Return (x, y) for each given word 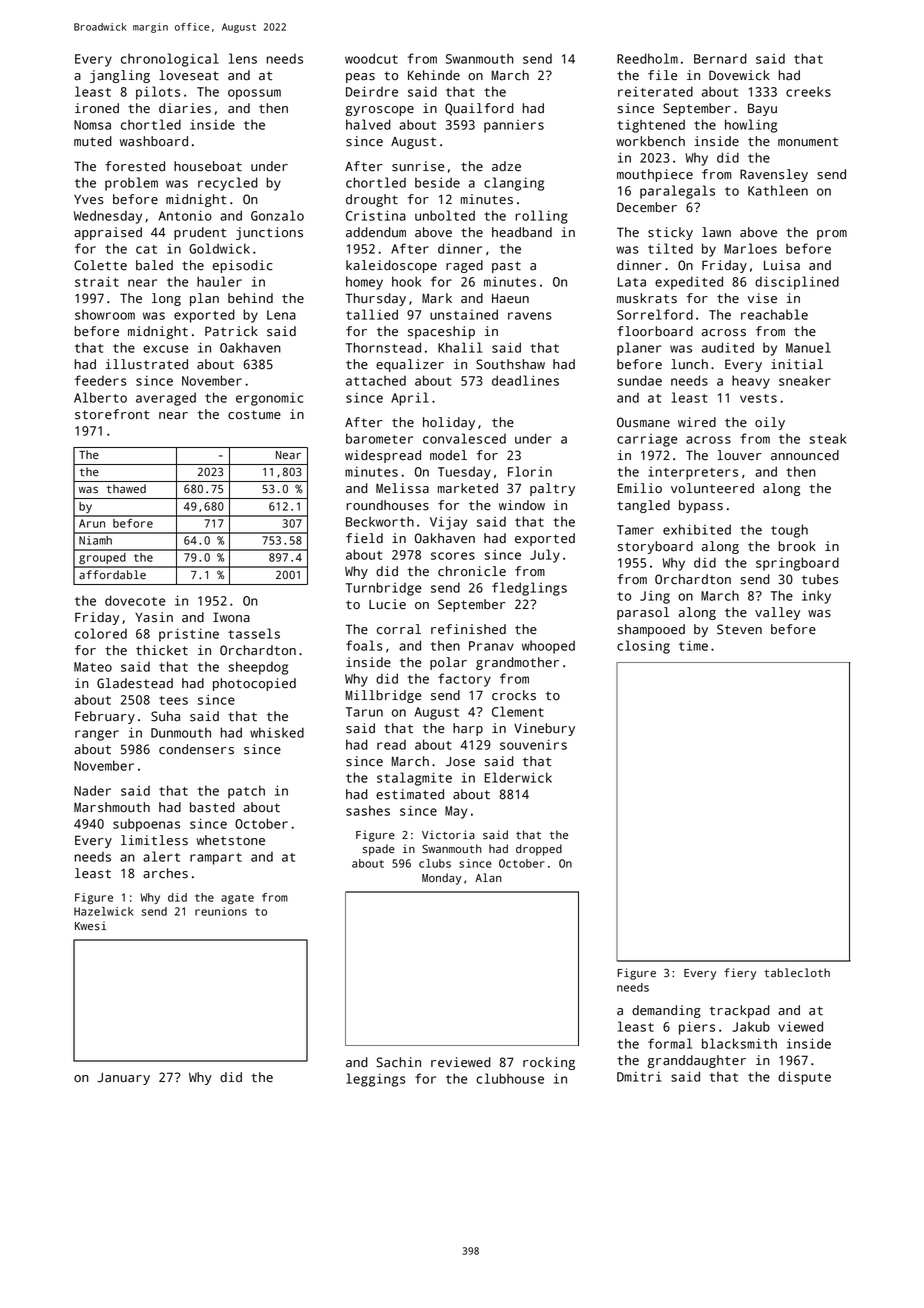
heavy (751, 382)
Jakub (751, 1027)
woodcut (371, 58)
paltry (552, 489)
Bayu (762, 109)
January (123, 1079)
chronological (170, 60)
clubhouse (510, 1078)
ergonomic (269, 399)
